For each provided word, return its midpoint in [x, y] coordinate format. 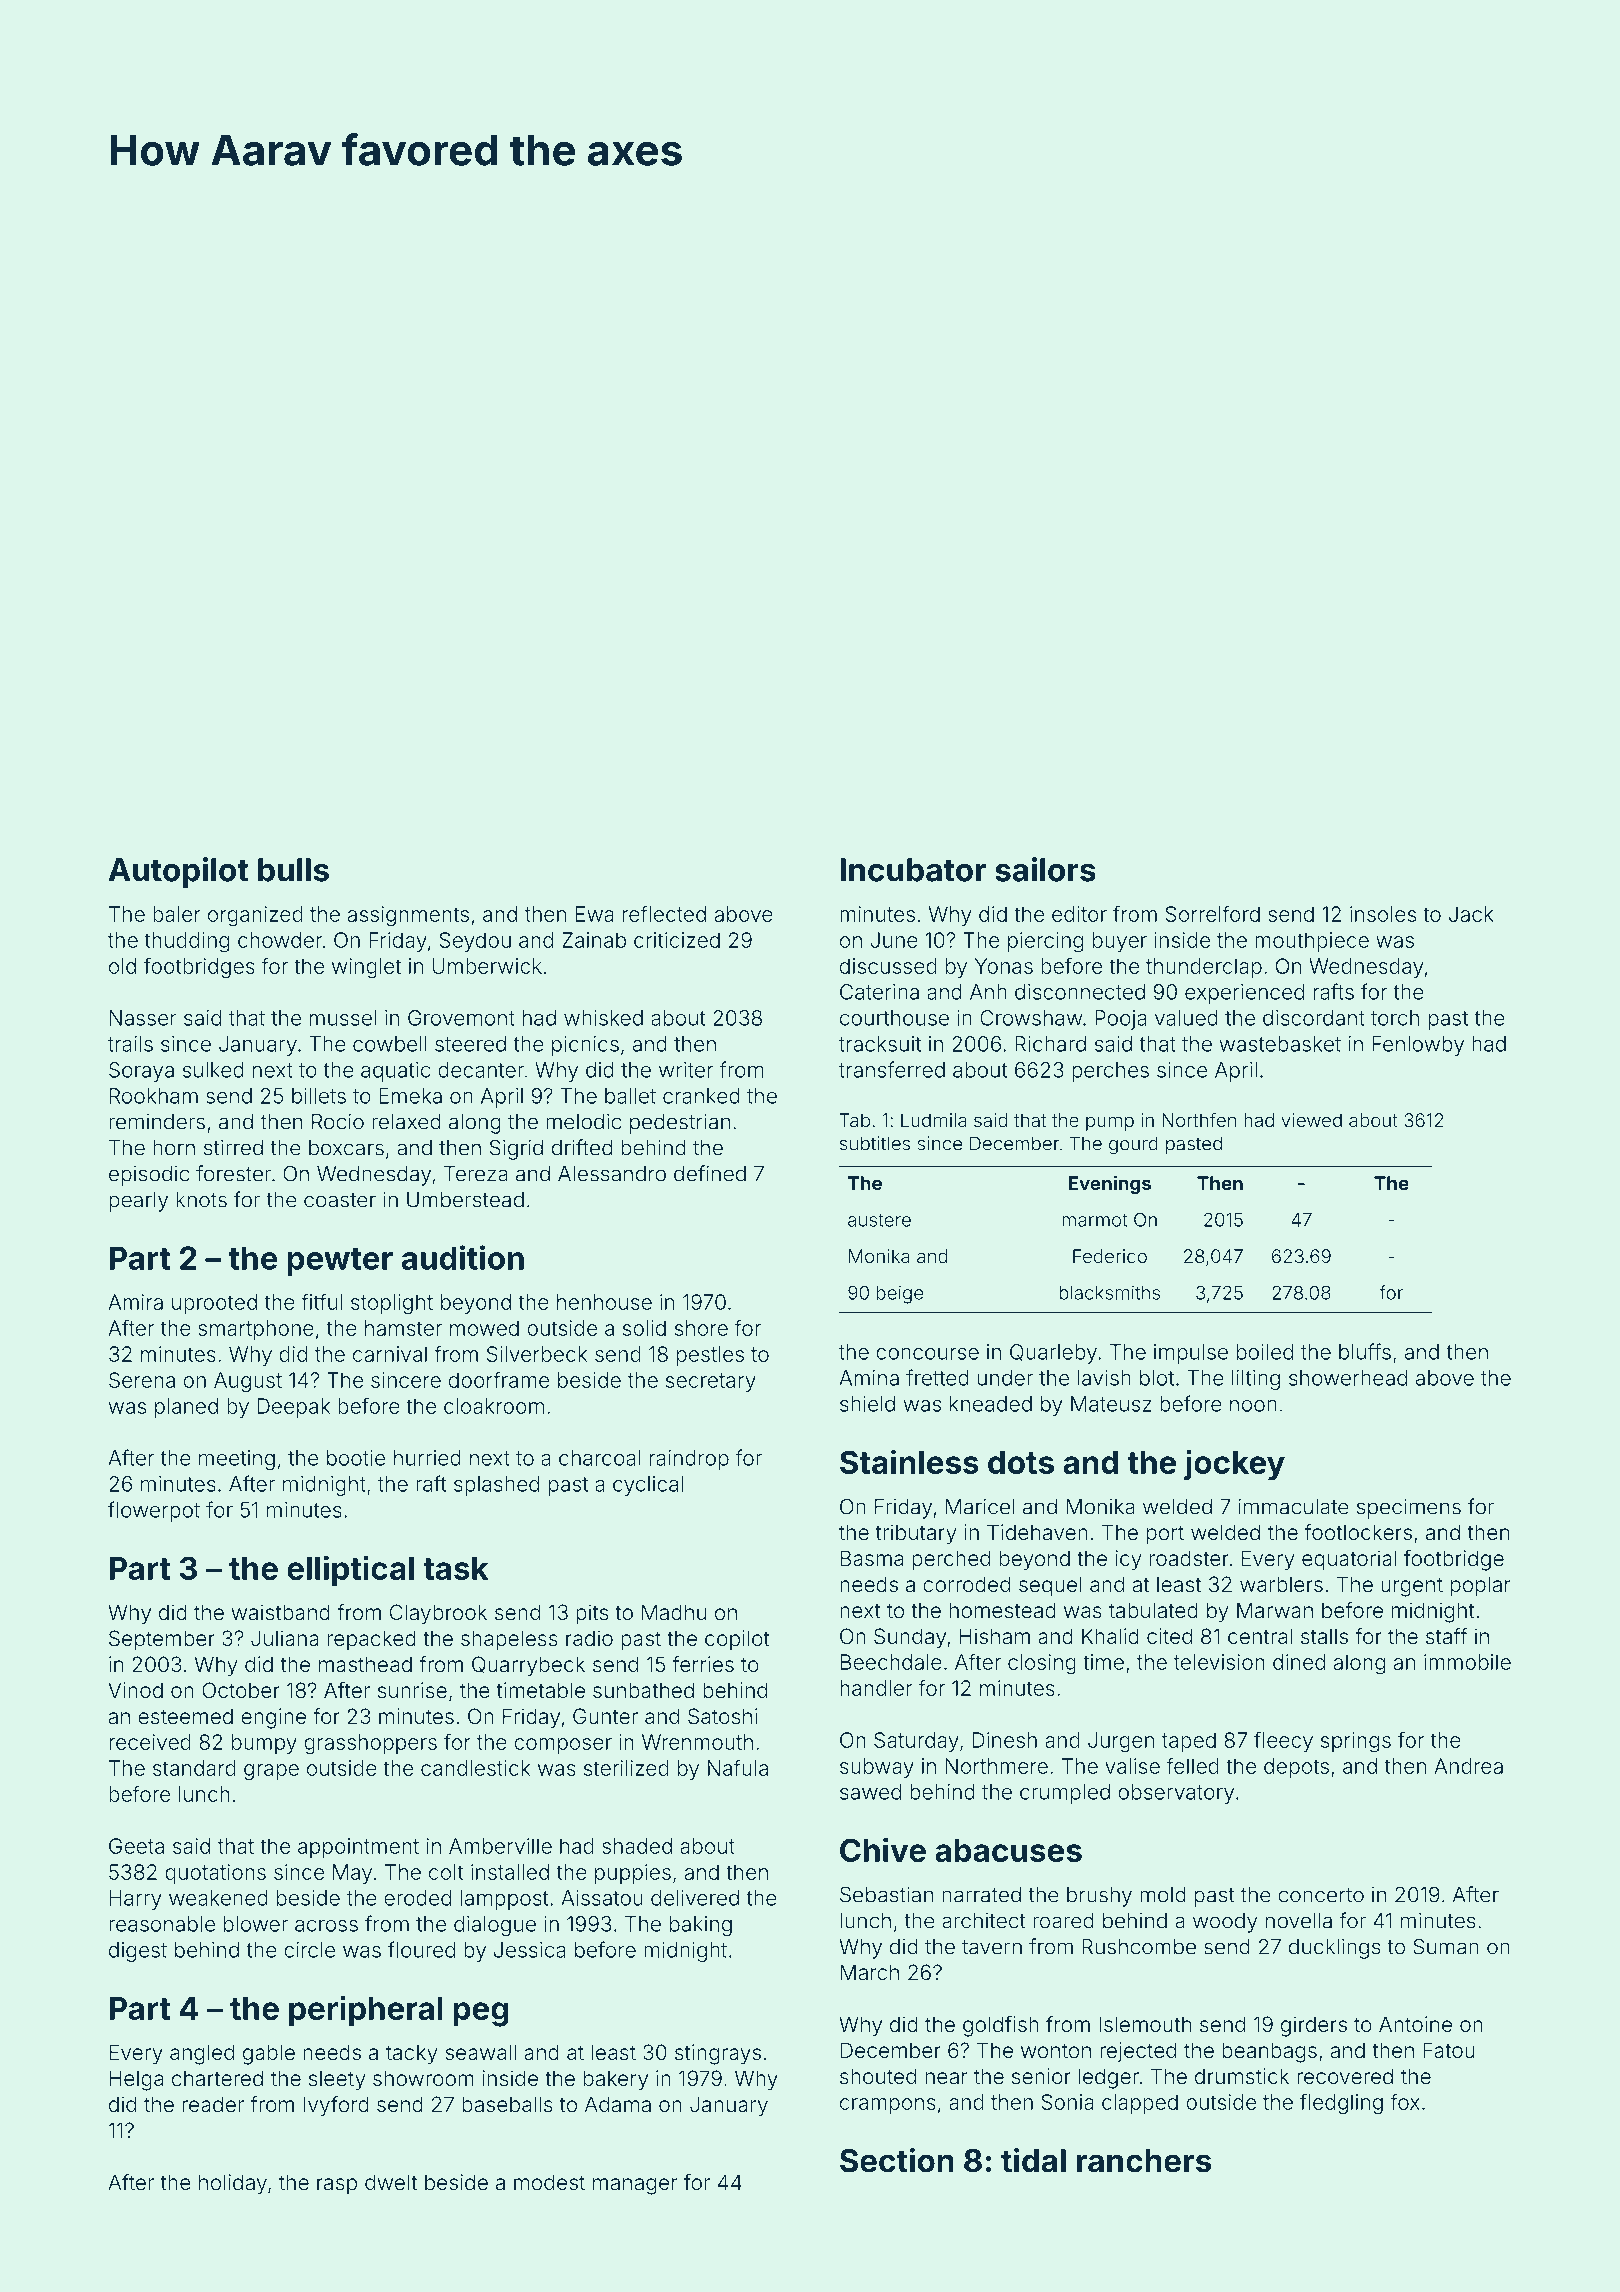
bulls [293, 870]
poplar [1480, 1586]
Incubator [913, 870]
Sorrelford [1212, 913]
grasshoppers [370, 1744]
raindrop [689, 1460]
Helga [136, 2080]
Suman [1446, 1946]
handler [876, 1688]
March [870, 1972]
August [248, 1382]
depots [1296, 1768]
